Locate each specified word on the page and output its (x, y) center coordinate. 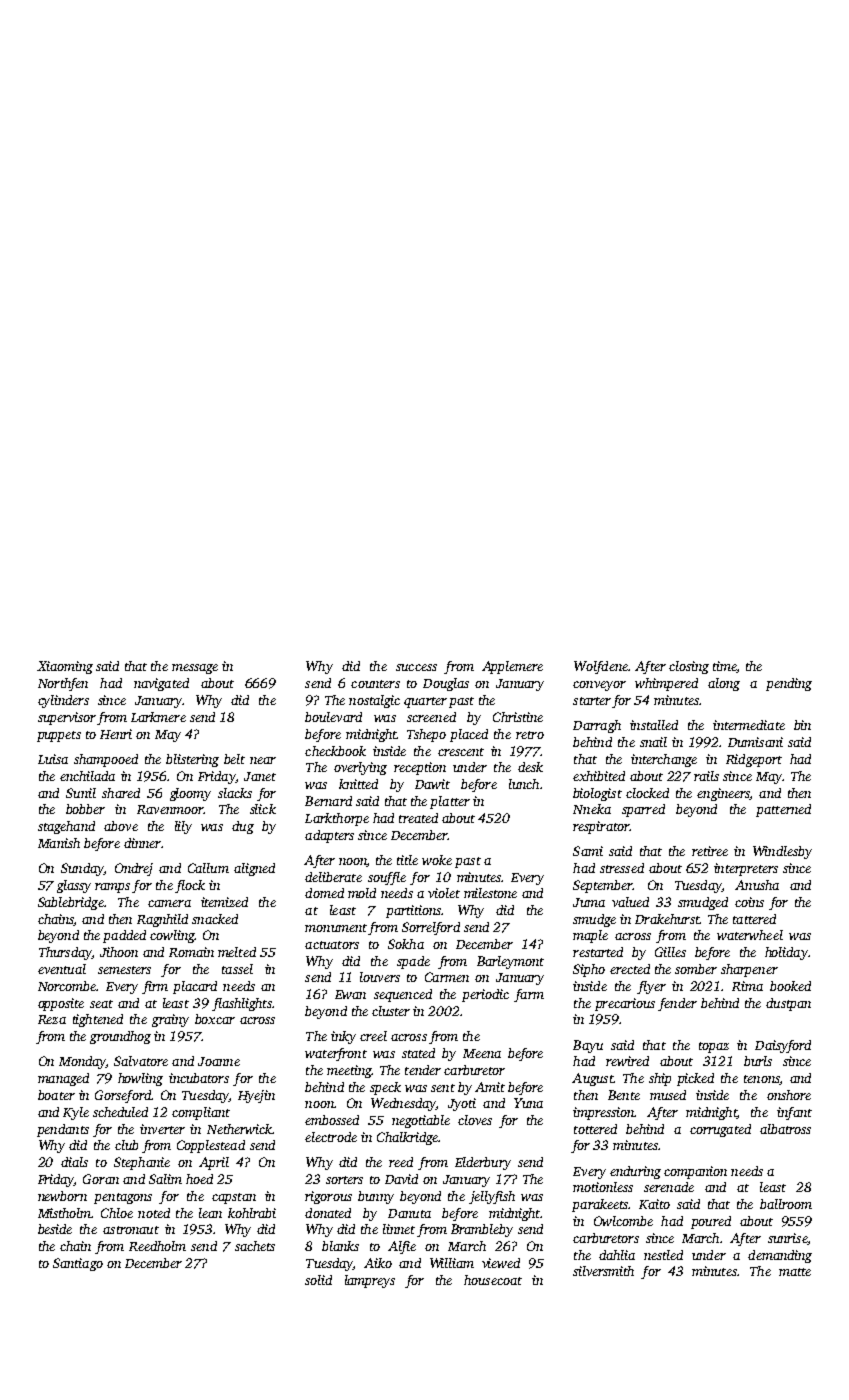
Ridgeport (754, 760)
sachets (255, 1246)
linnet (399, 1229)
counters (375, 684)
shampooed (106, 760)
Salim (165, 1179)
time (724, 666)
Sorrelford (431, 928)
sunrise (787, 1238)
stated (418, 1053)
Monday (82, 1062)
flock (190, 886)
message (195, 669)
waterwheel (750, 935)
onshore (789, 1095)
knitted (358, 784)
